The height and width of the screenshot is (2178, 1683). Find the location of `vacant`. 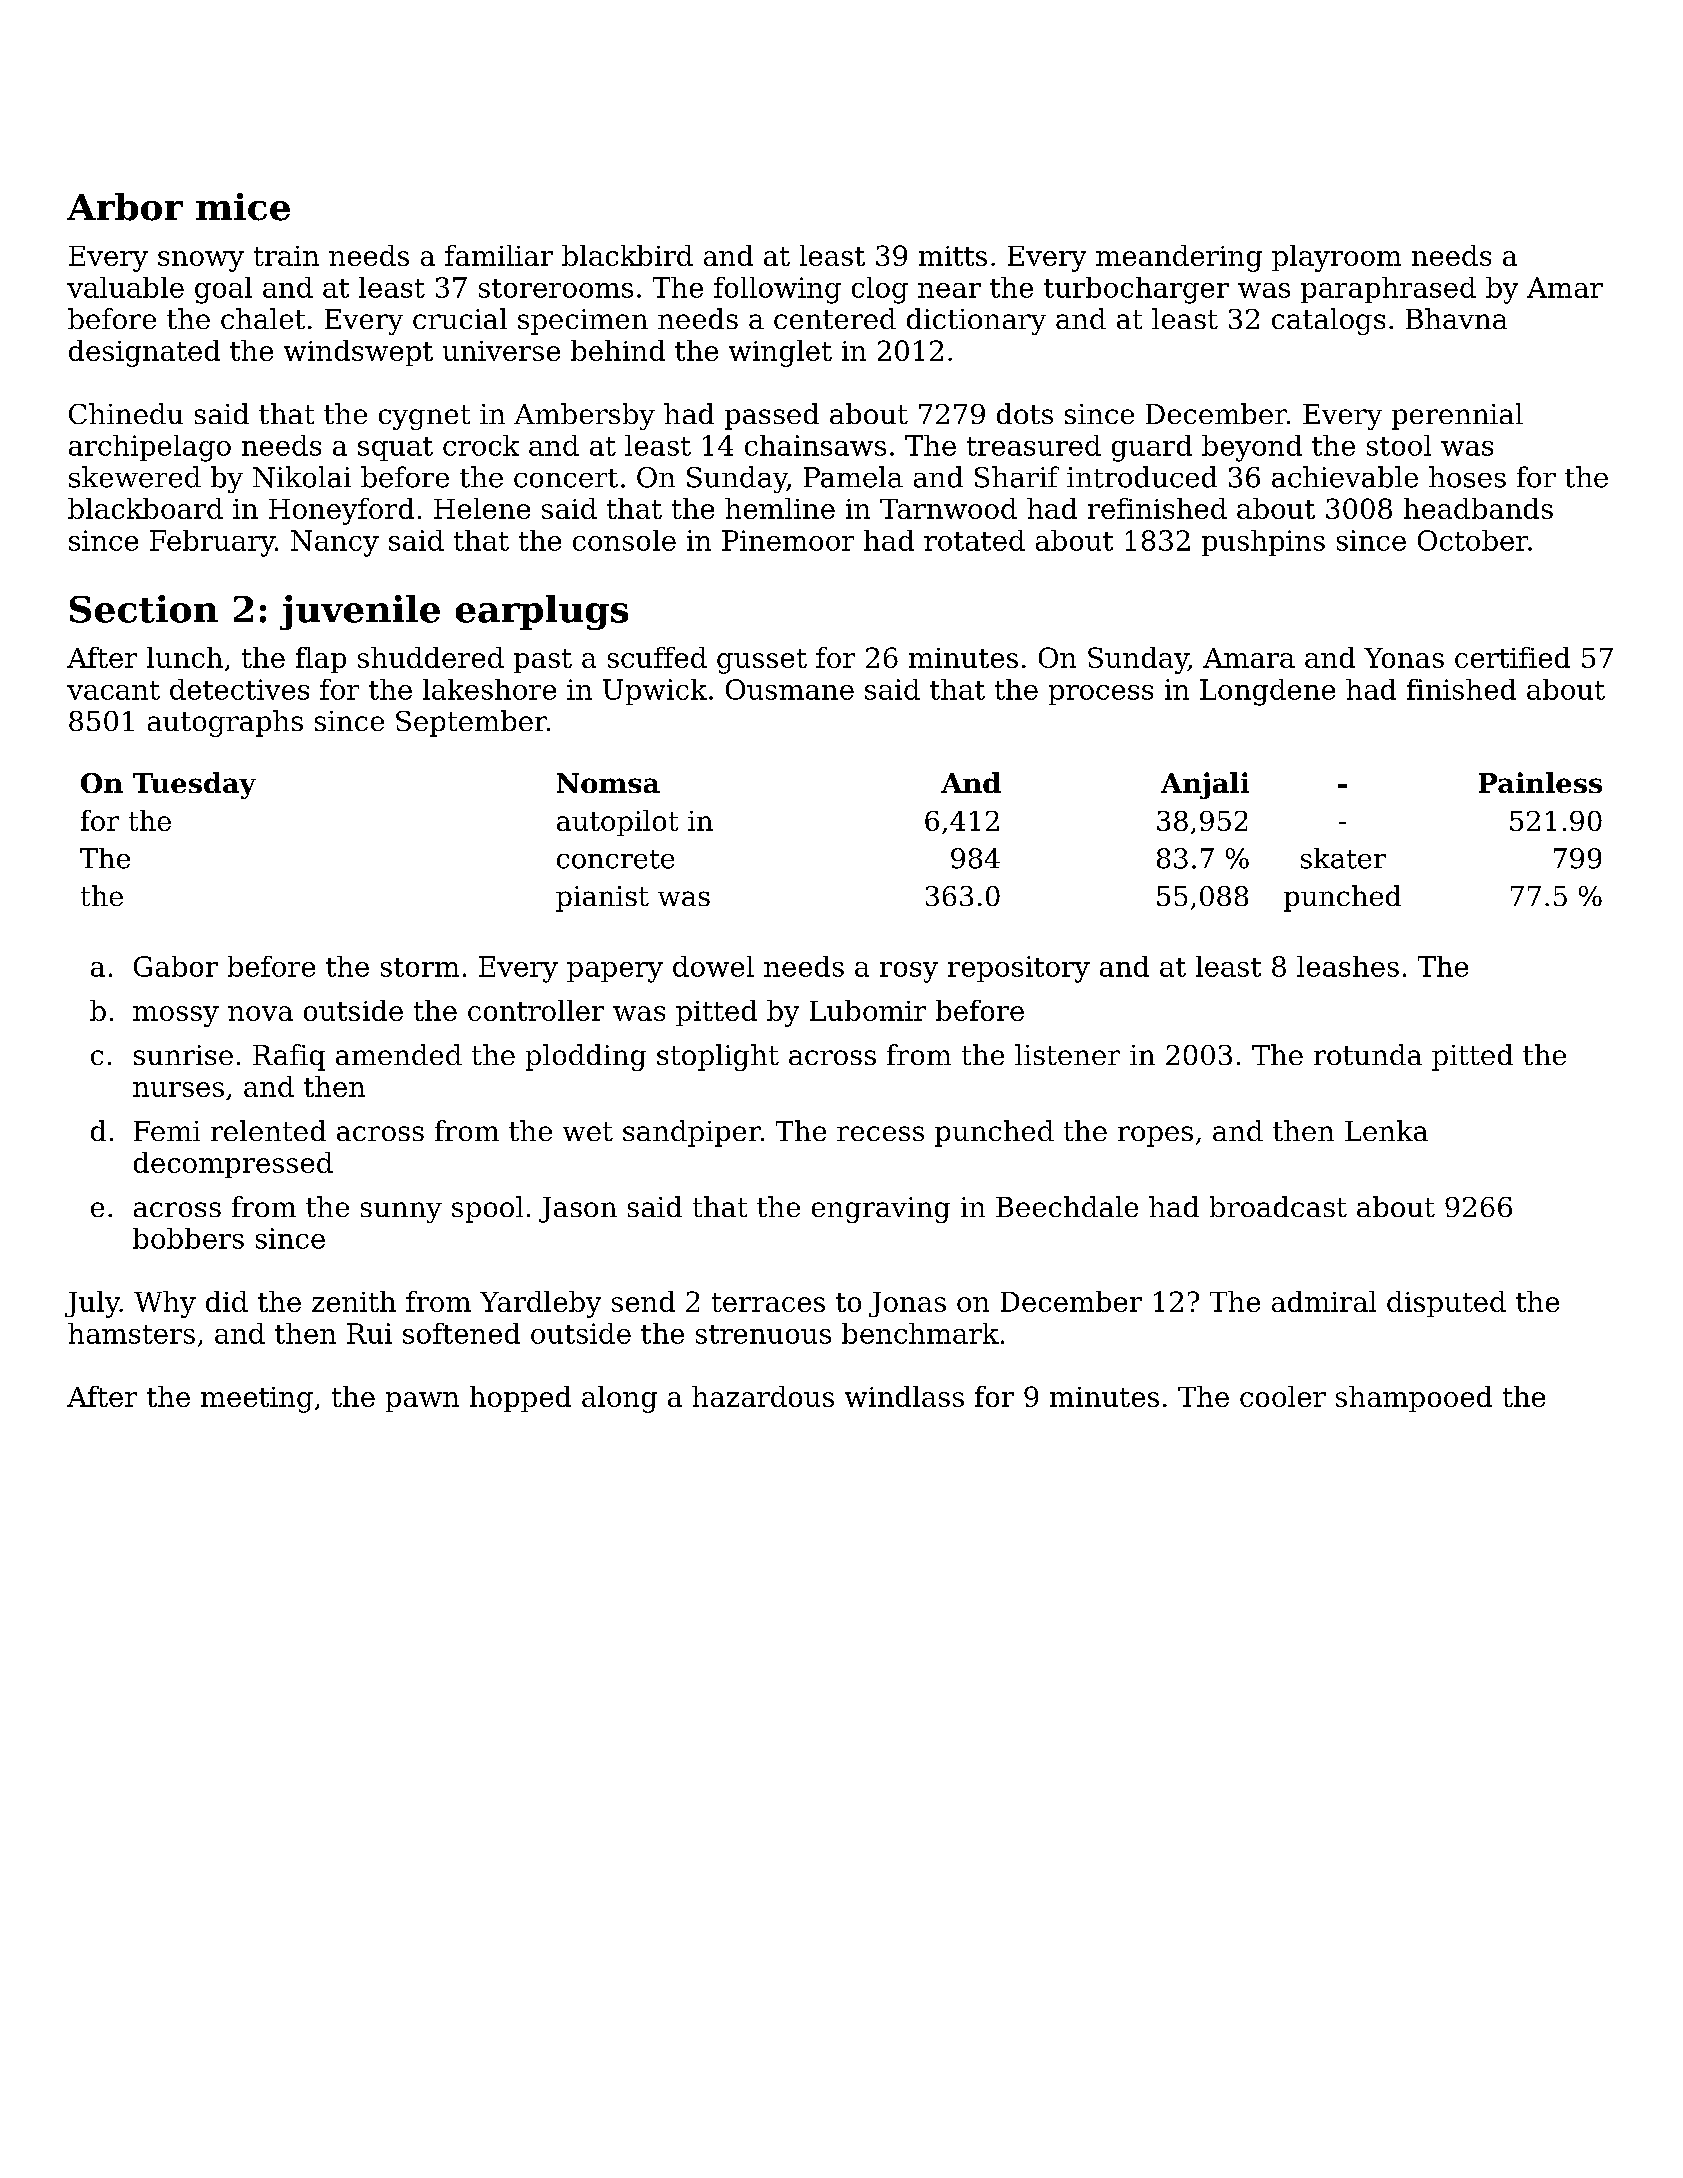

vacant is located at coordinates (113, 690).
